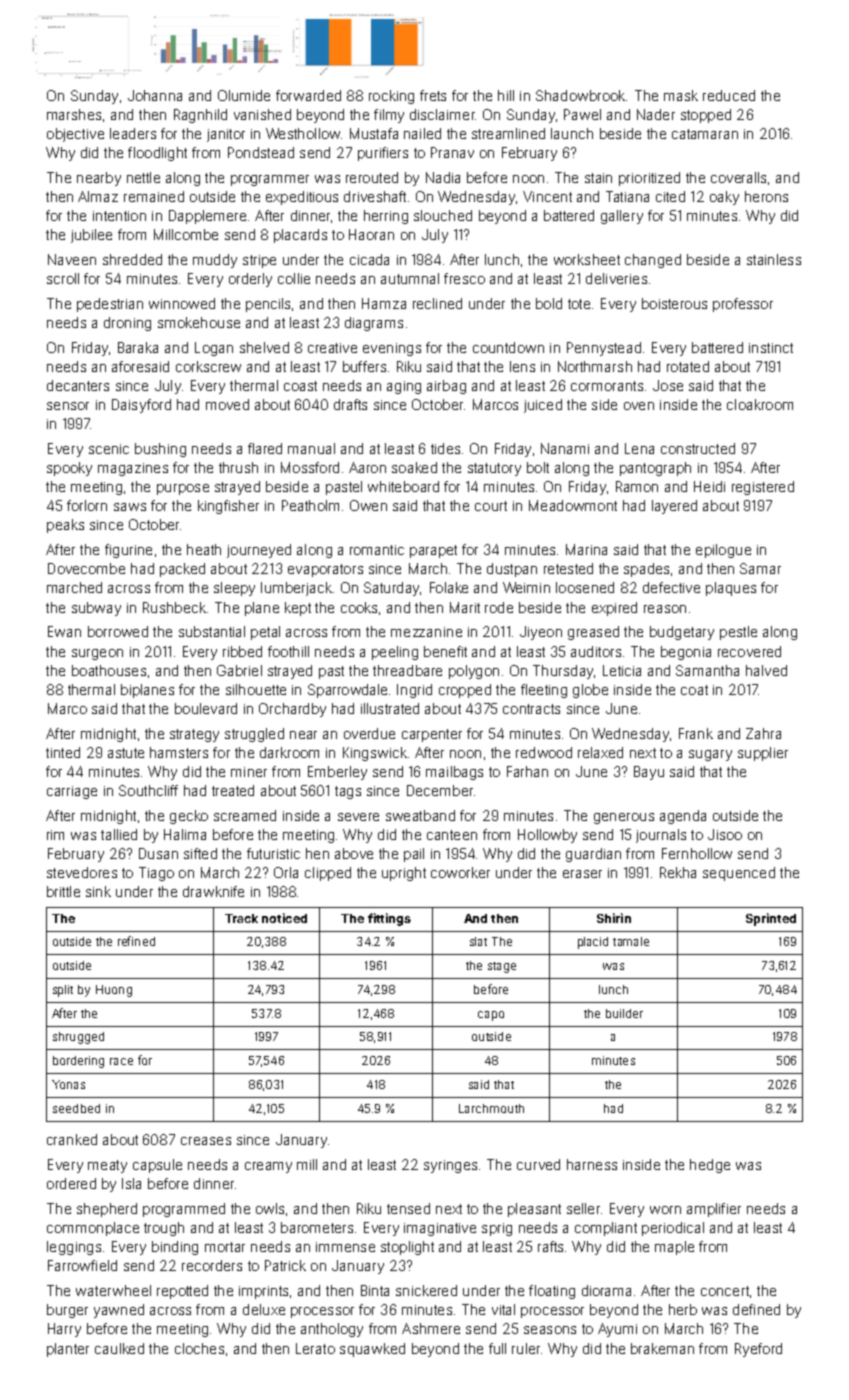  I want to click on capo, so click(491, 1016).
